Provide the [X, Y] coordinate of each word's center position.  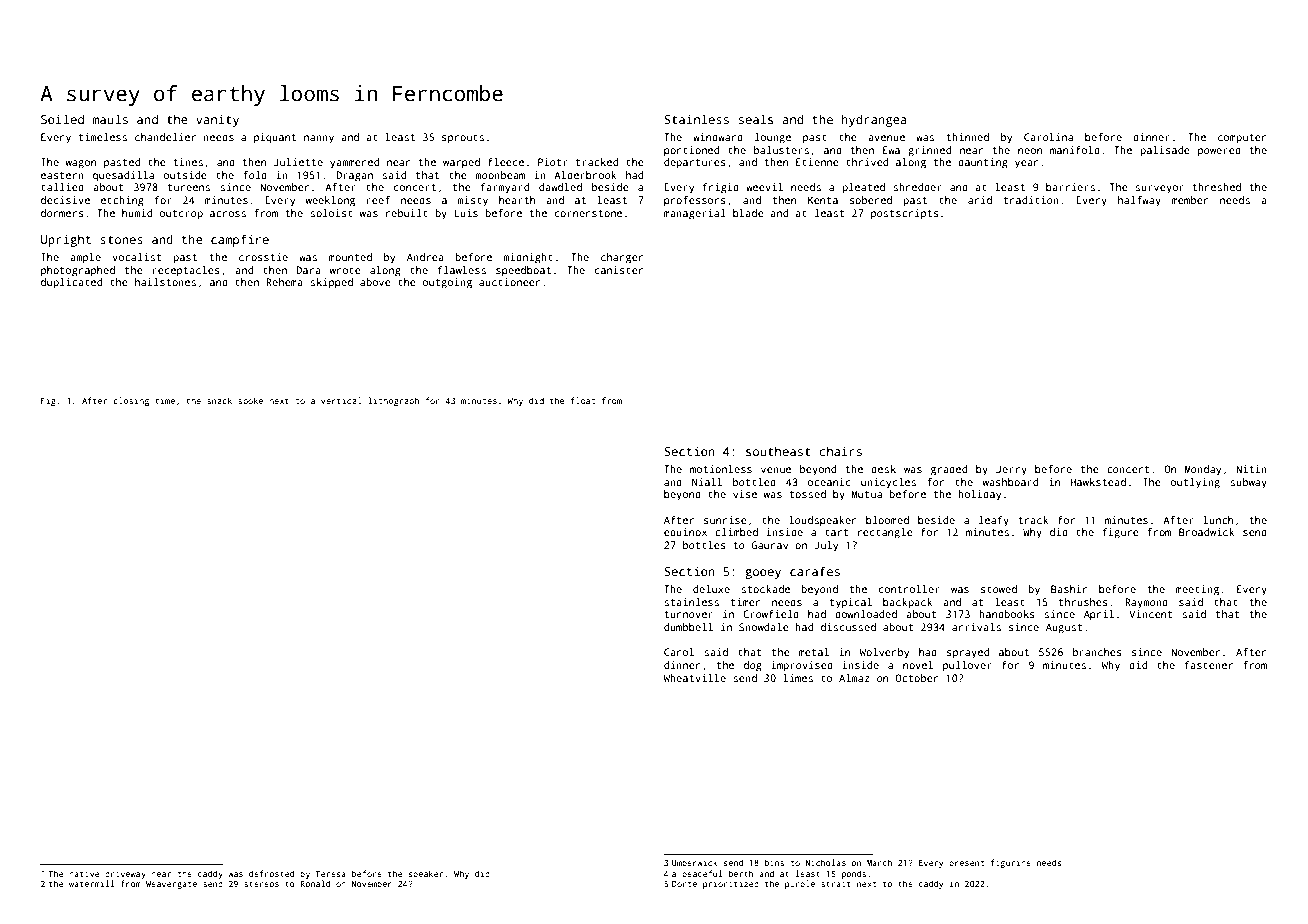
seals [756, 119]
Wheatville [694, 678]
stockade [765, 589]
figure [1120, 533]
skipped [331, 283]
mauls [110, 119]
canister [619, 270]
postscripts [905, 214]
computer [1242, 139]
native [84, 874]
